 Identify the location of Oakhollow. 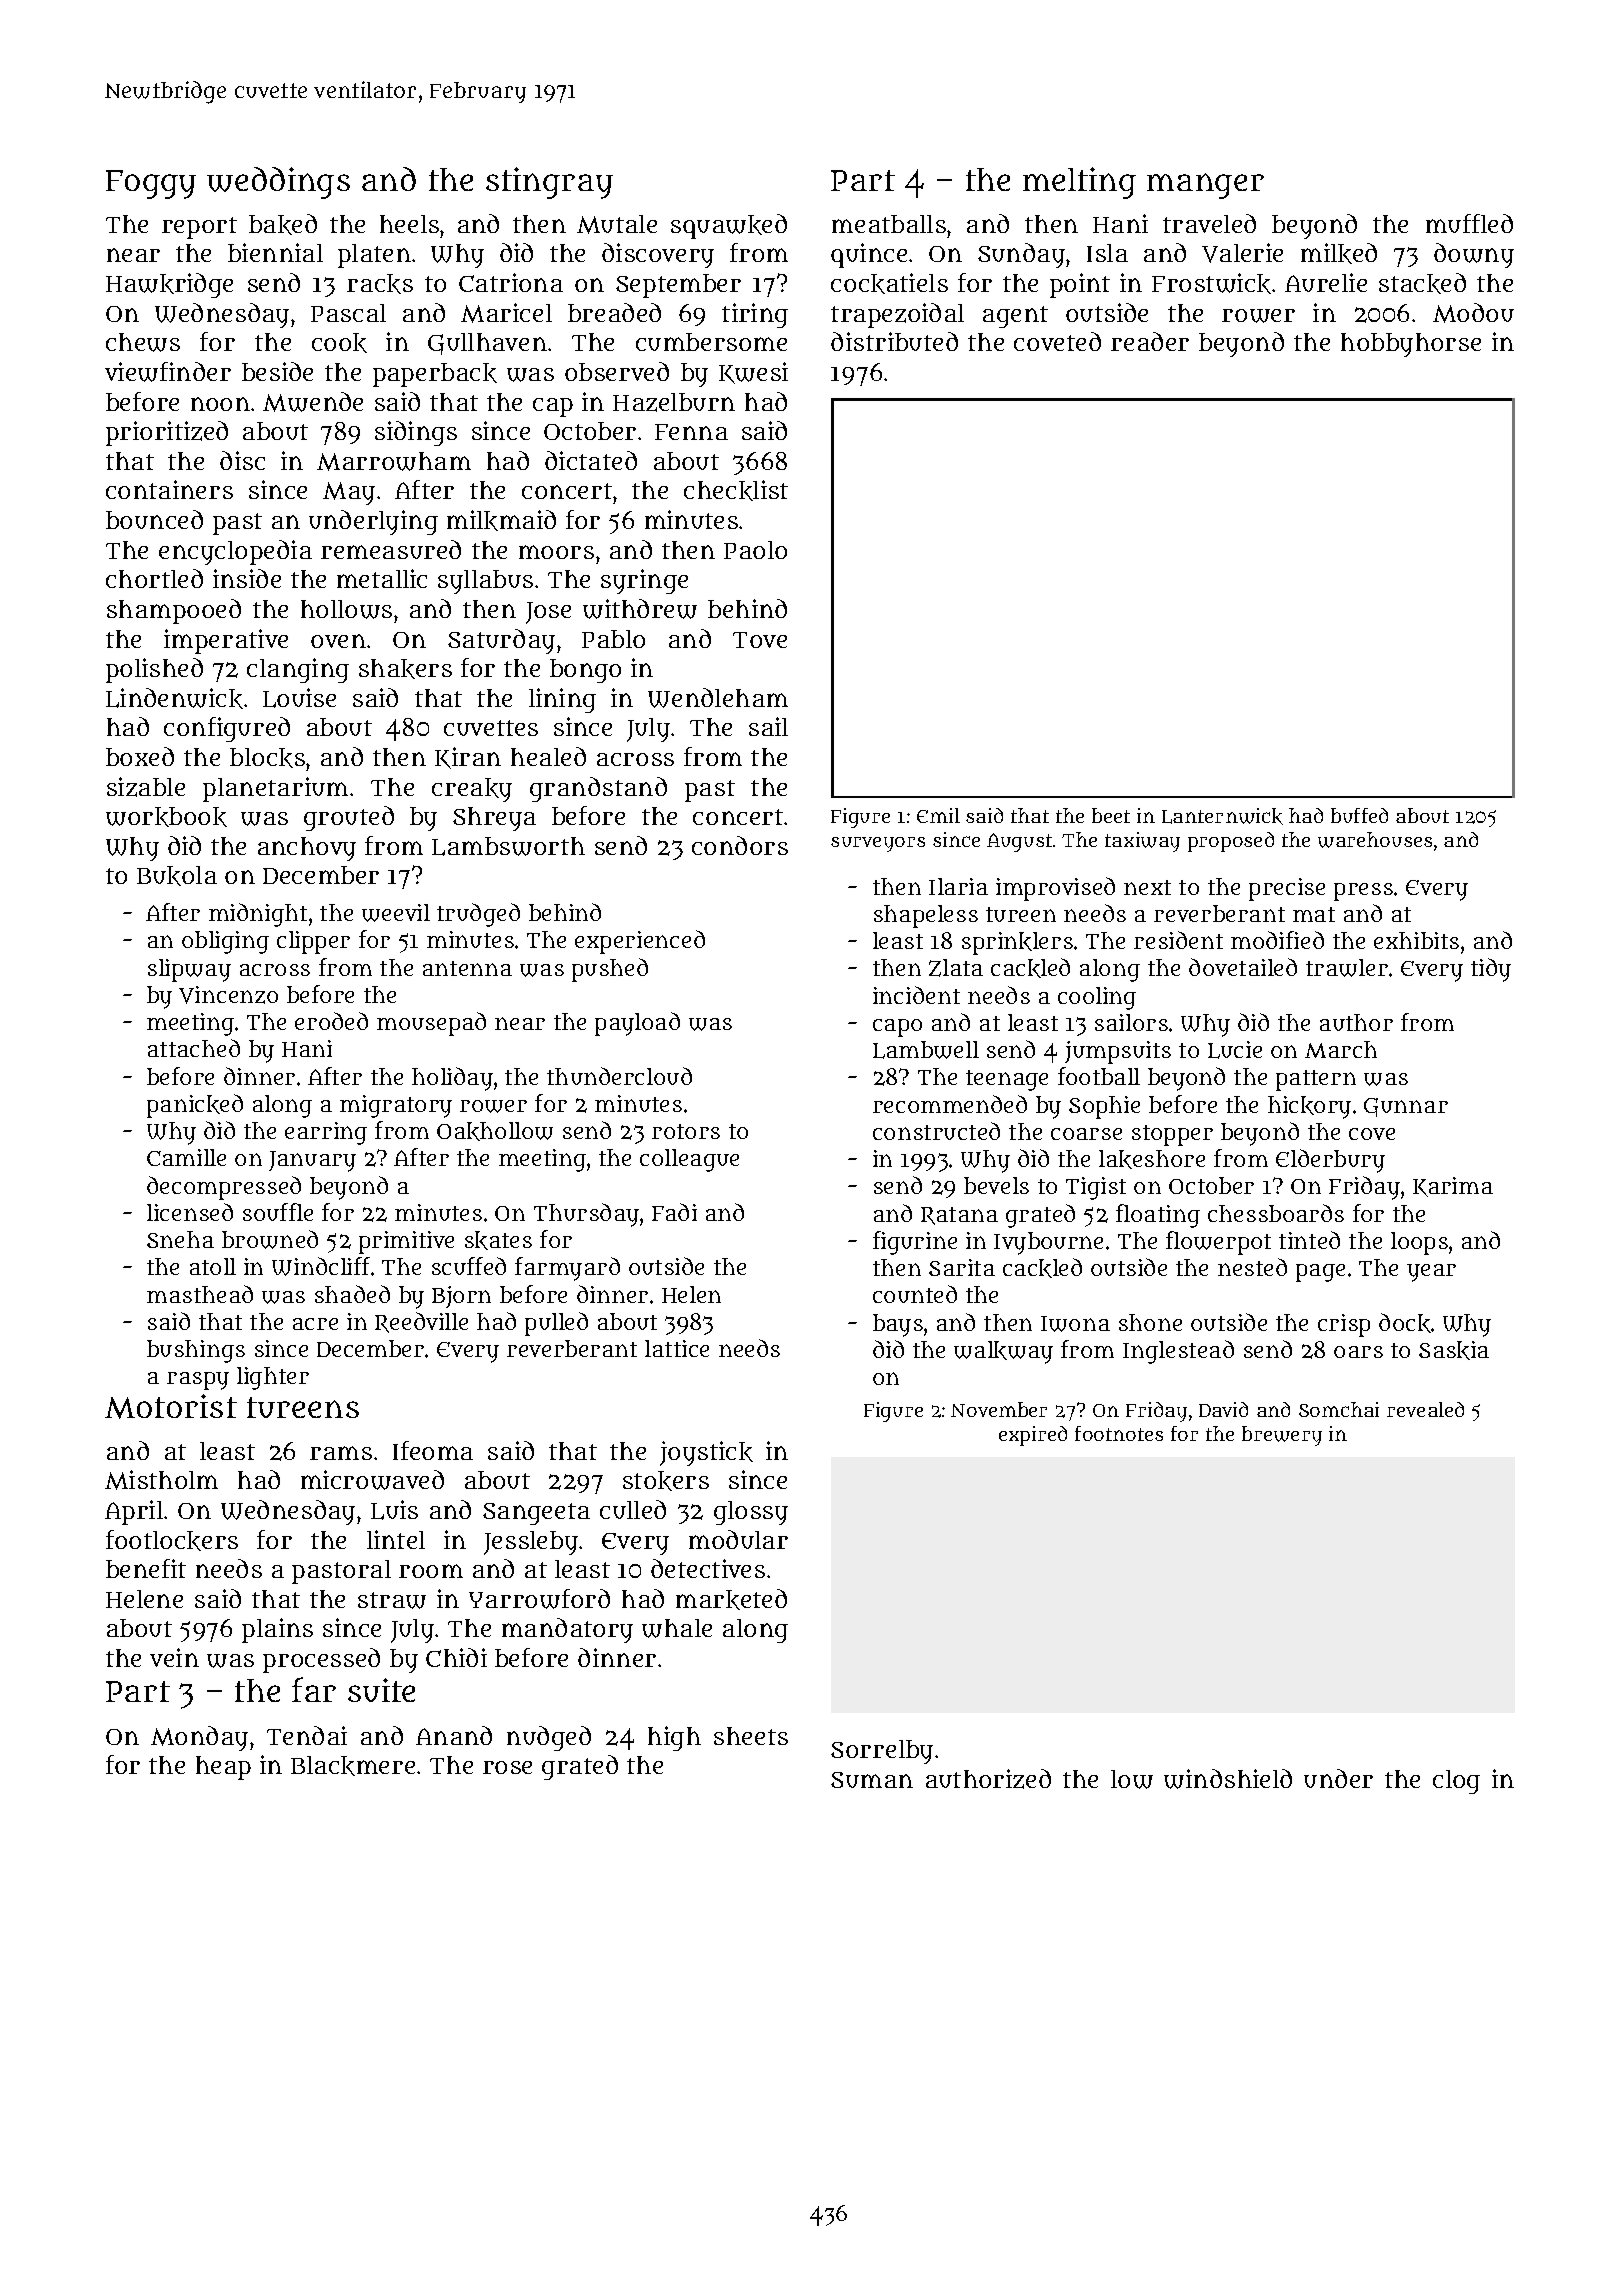
(495, 1131).
